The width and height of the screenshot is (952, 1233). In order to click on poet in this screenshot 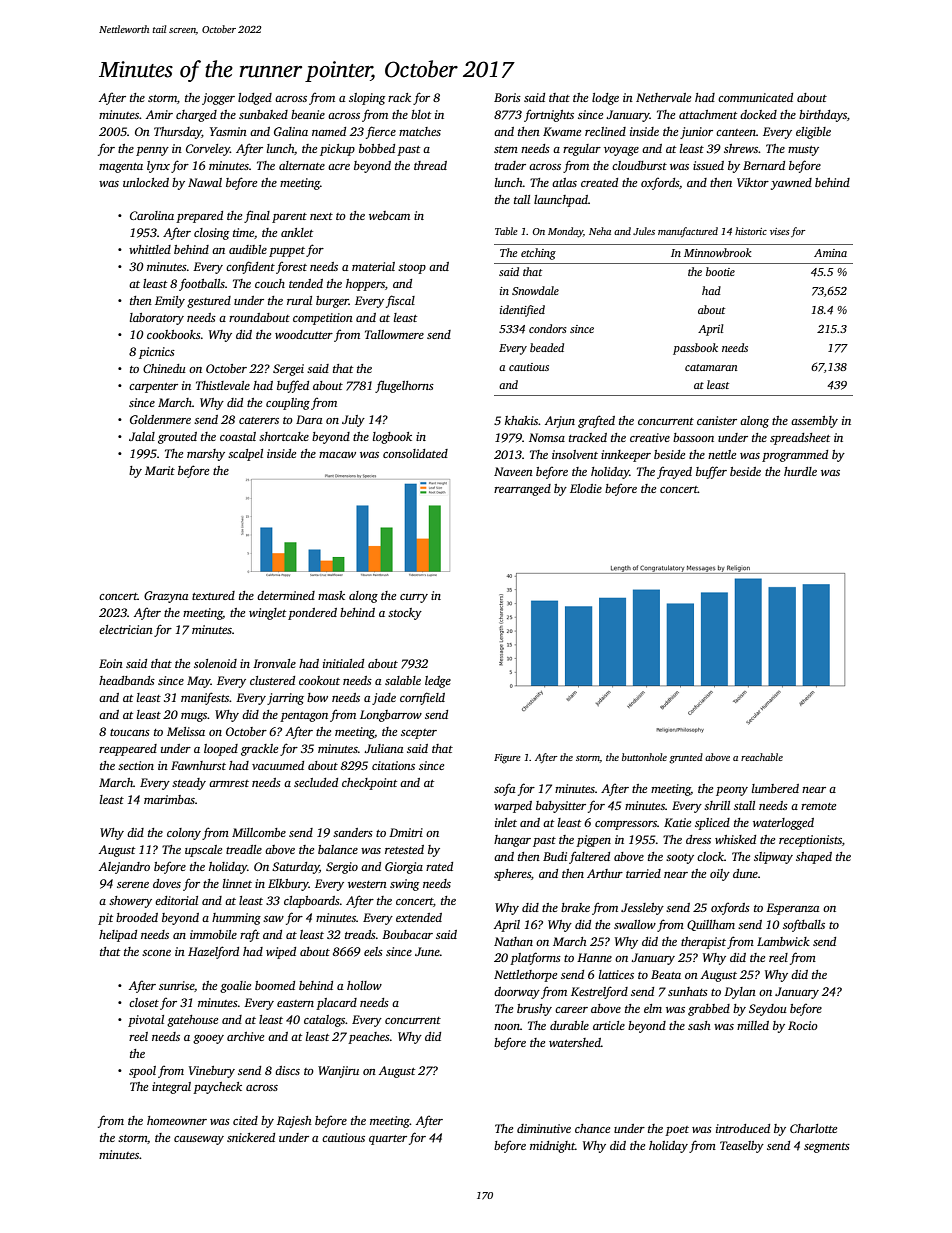, I will do `click(677, 1131)`.
